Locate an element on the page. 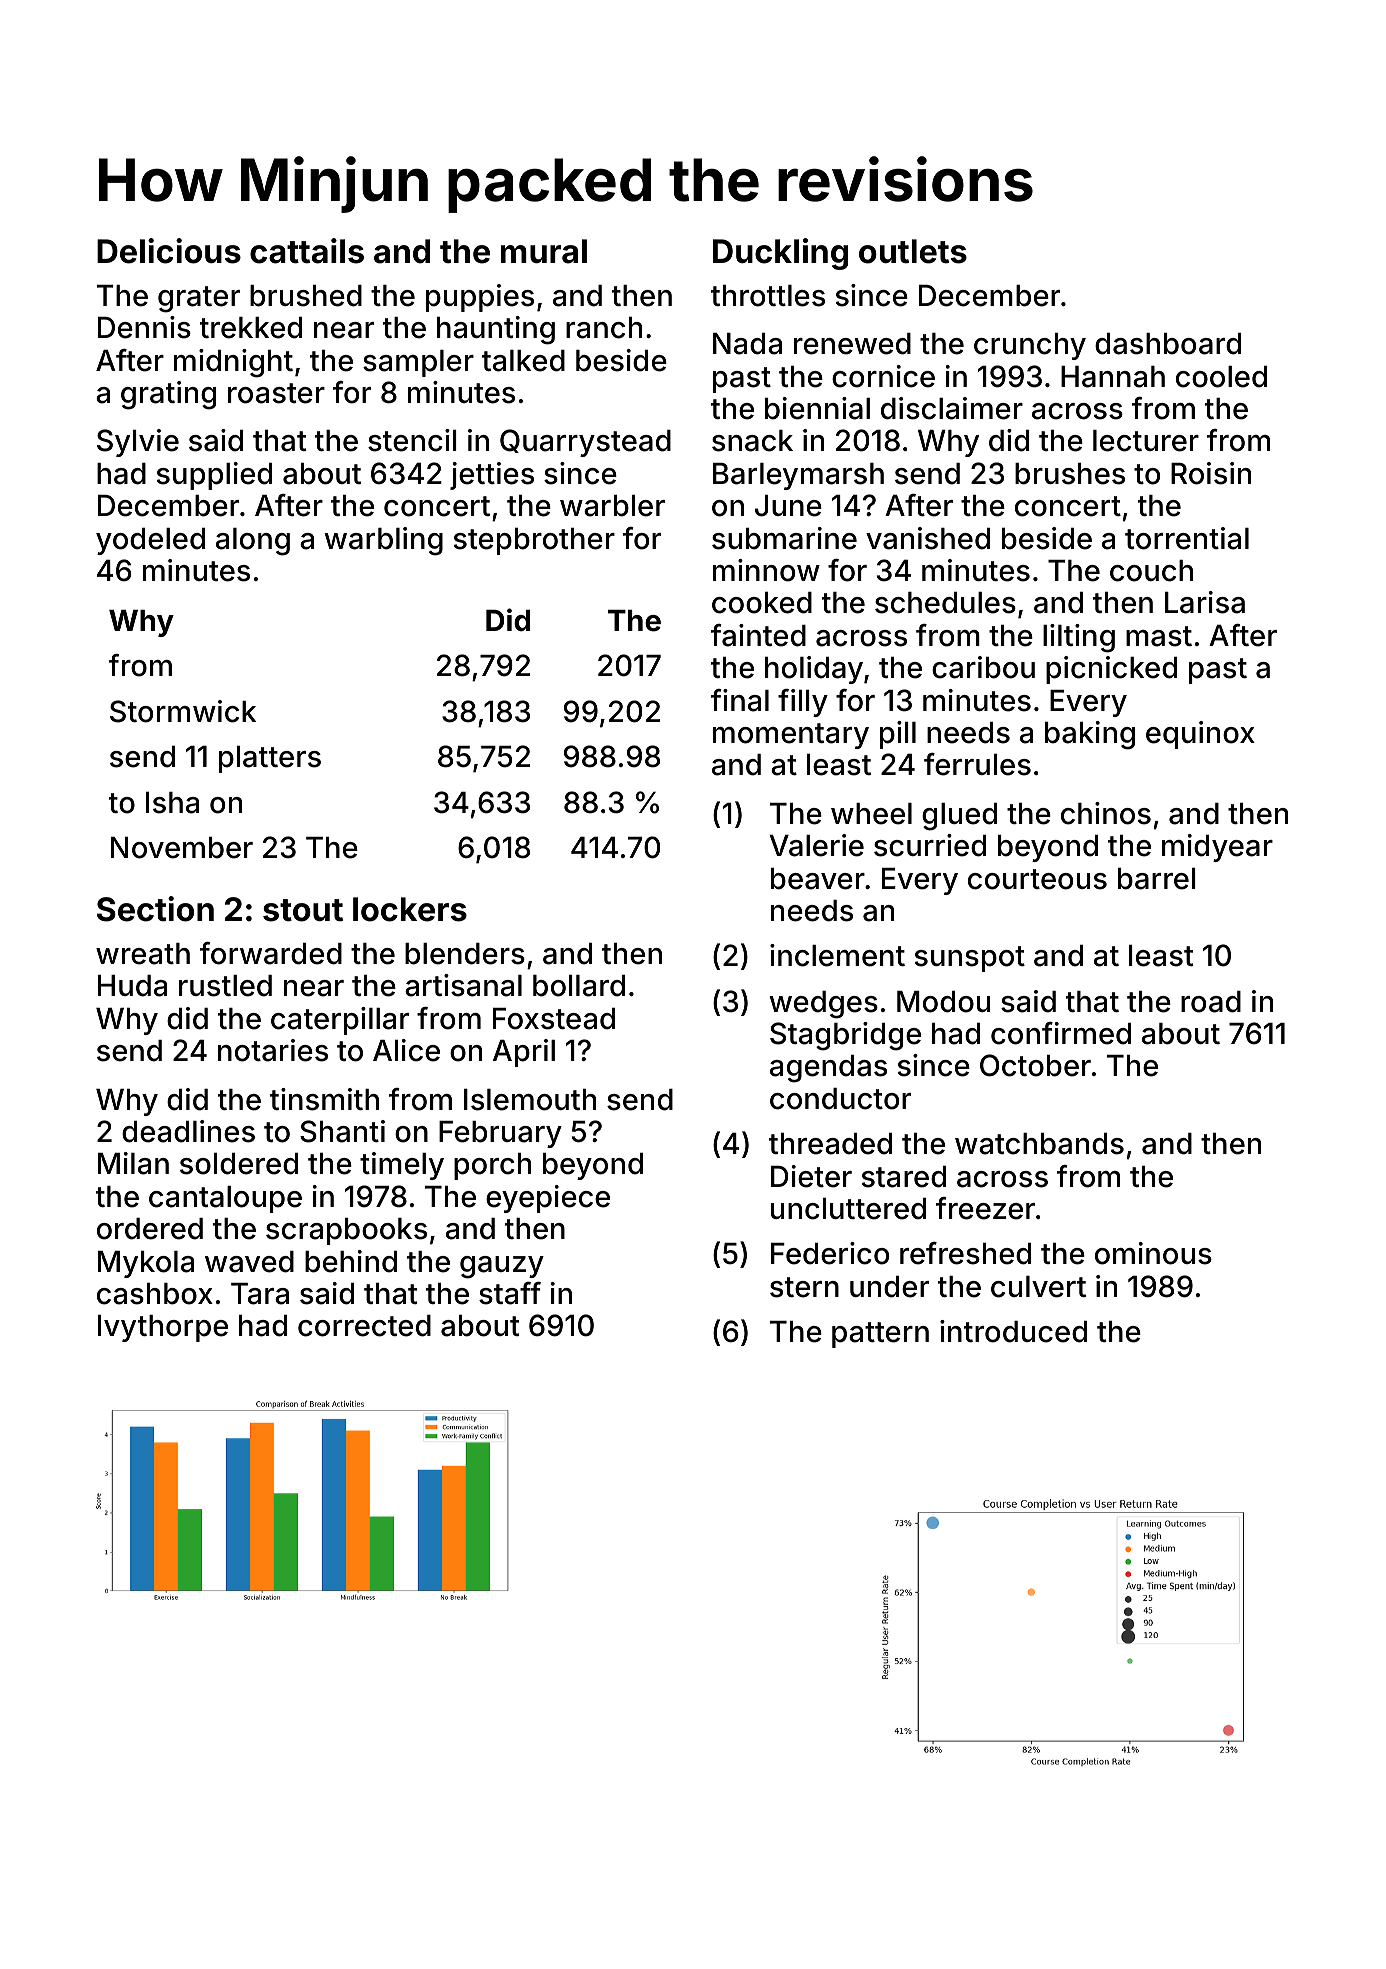 The height and width of the document is (1969, 1386). outlets is located at coordinates (913, 251).
